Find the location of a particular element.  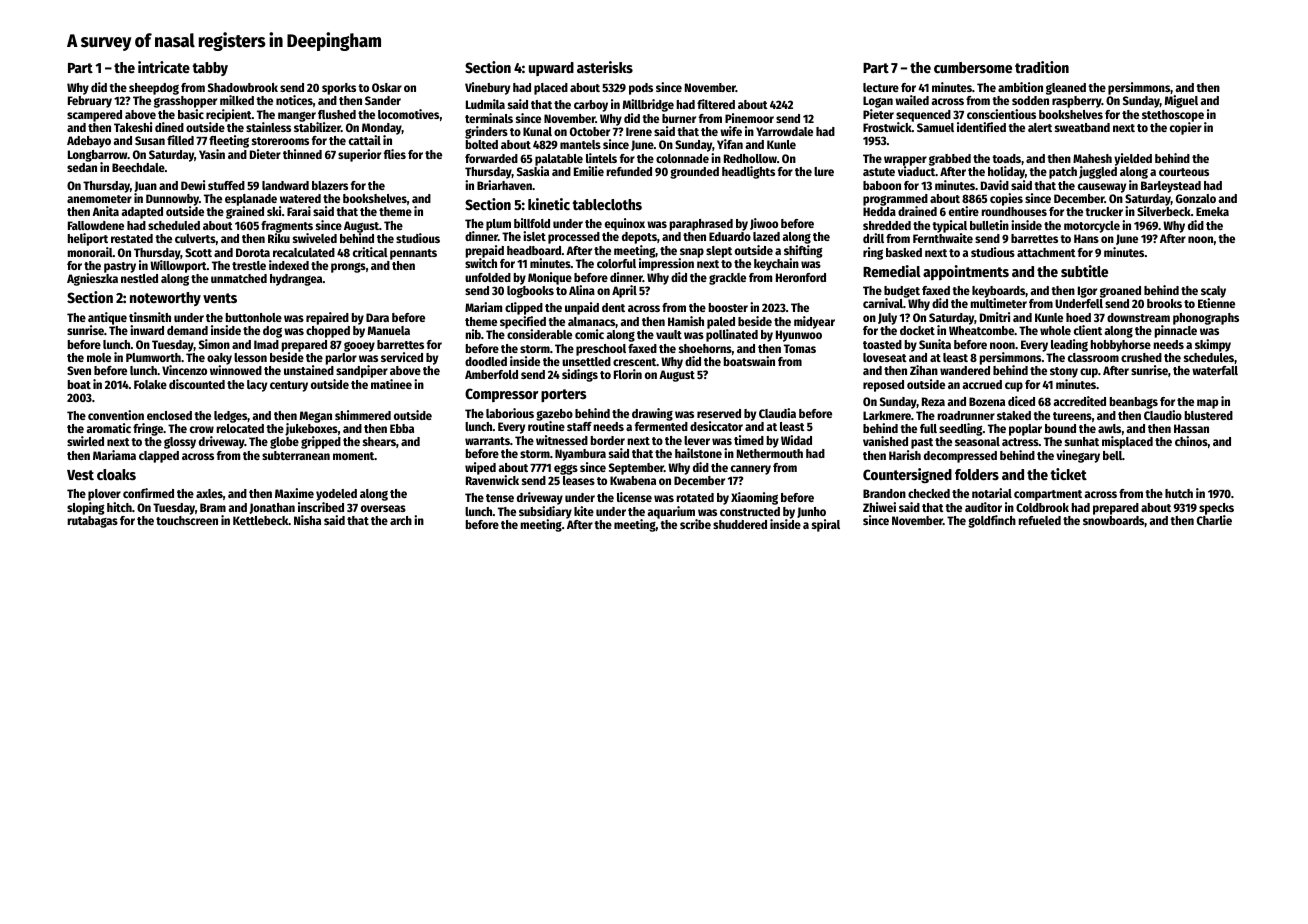

subsidiary is located at coordinates (545, 512).
